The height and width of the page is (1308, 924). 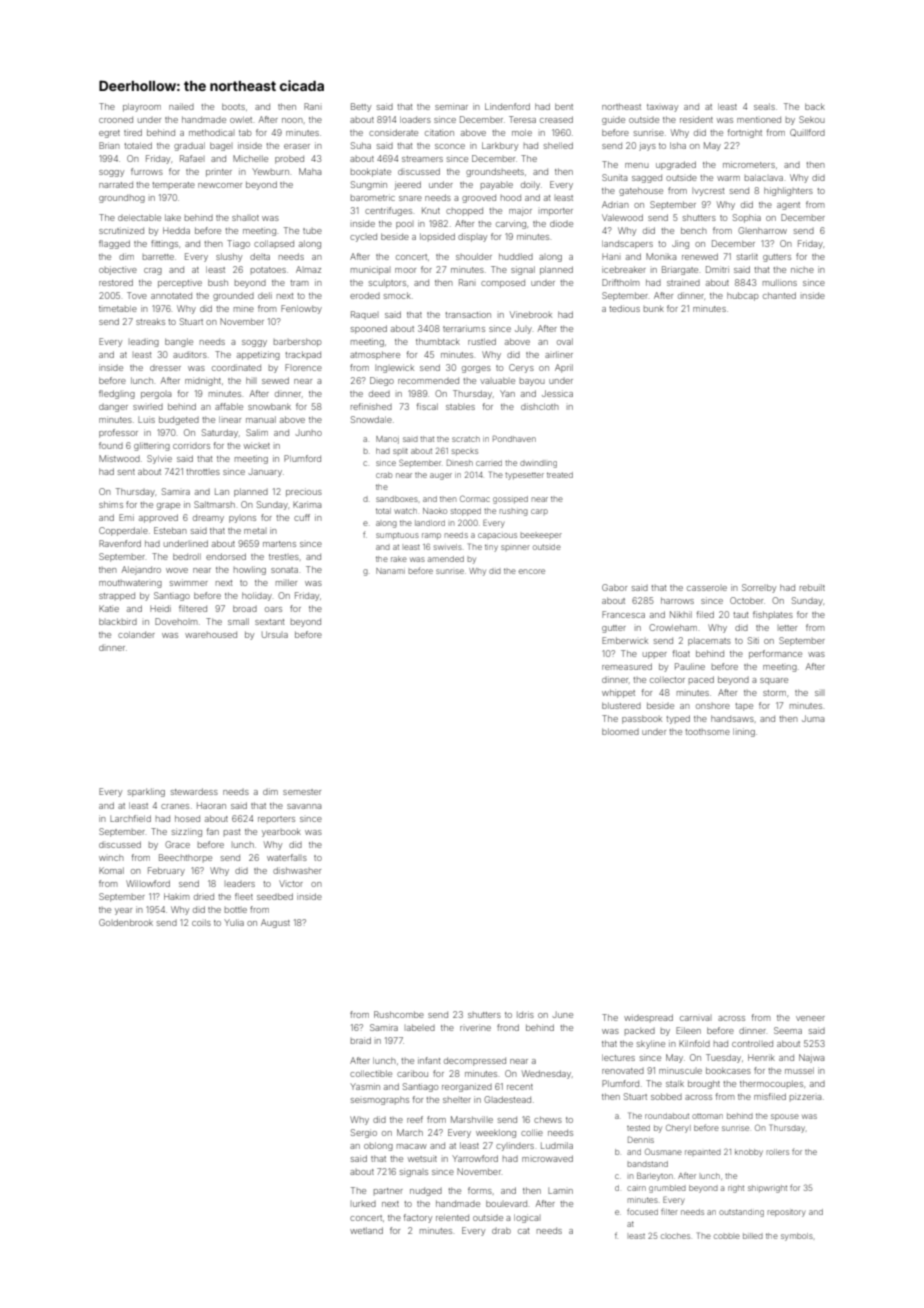 I want to click on toothsome, so click(x=707, y=732).
